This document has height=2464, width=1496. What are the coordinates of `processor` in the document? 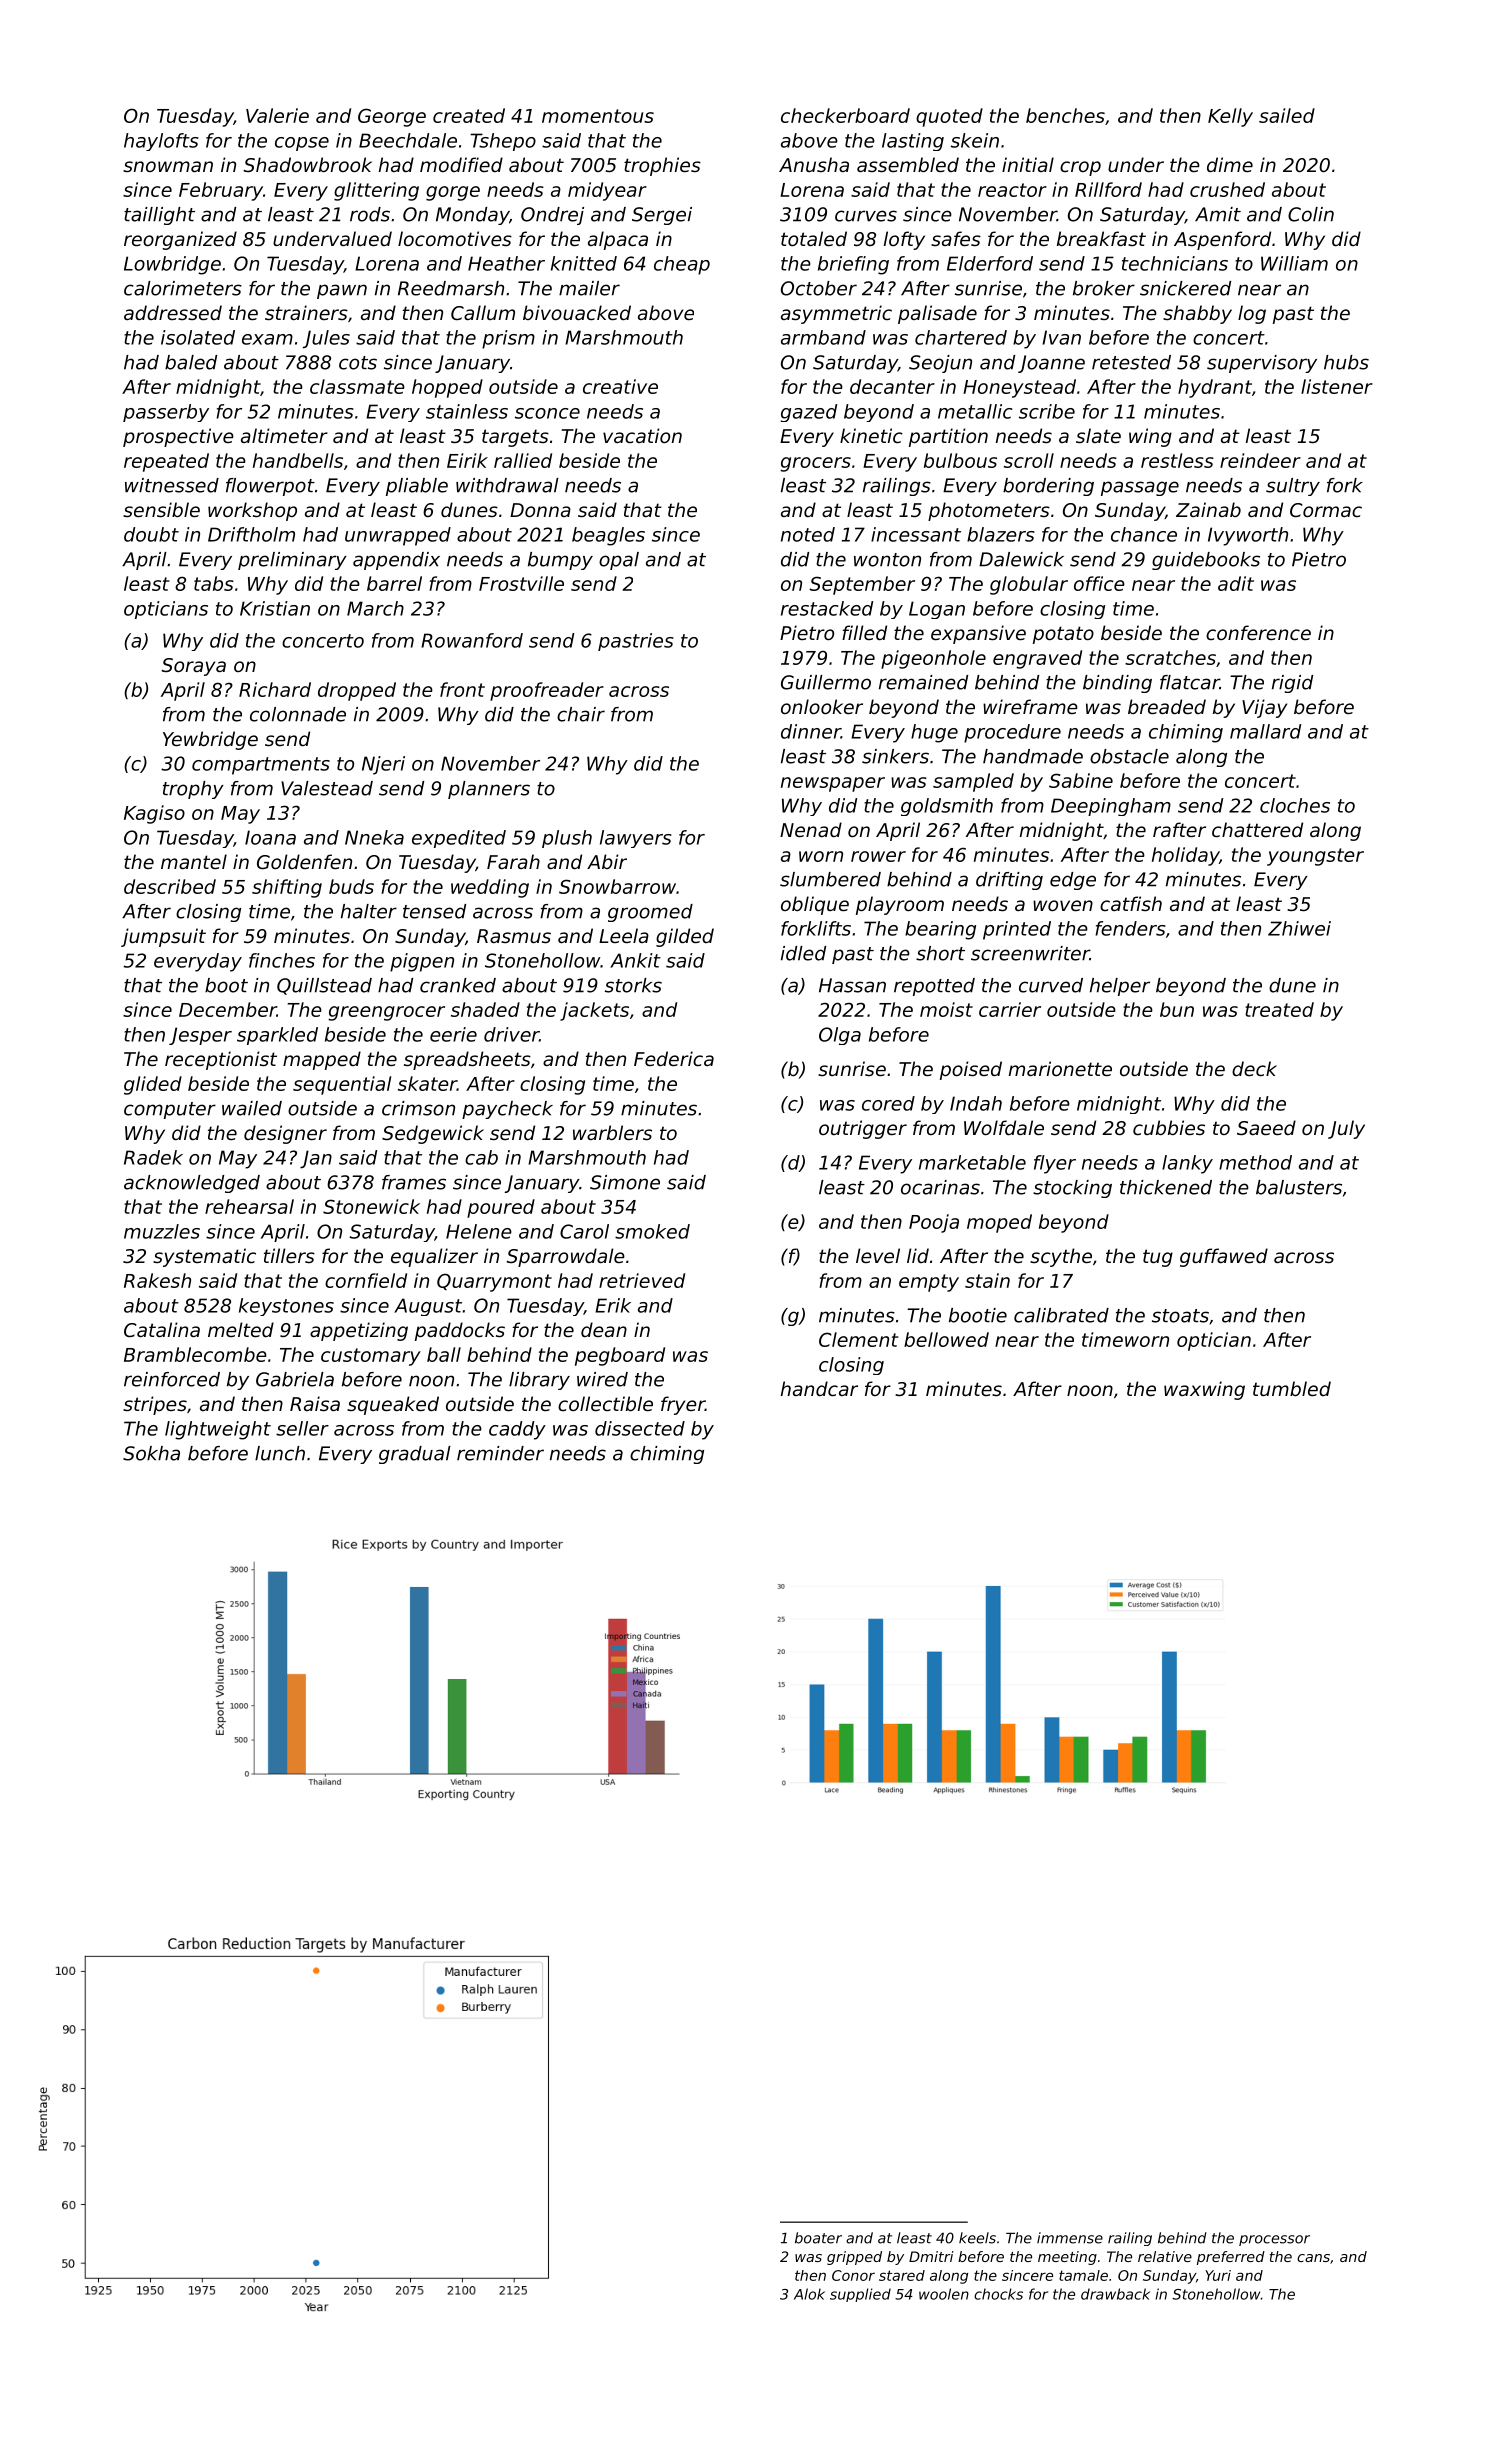 It's located at (1274, 2240).
